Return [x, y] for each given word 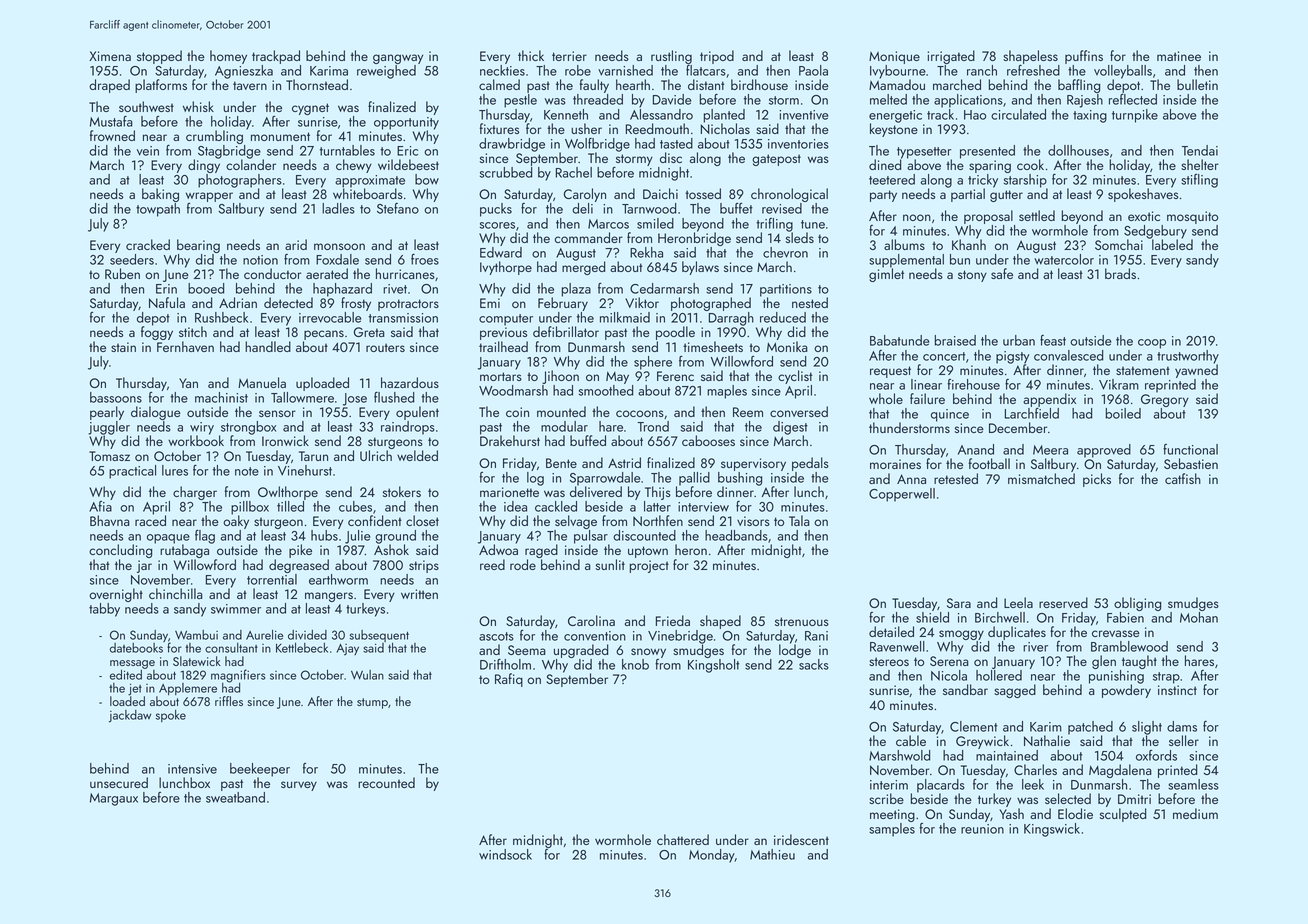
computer [506, 320]
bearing [198, 246]
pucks [496, 210]
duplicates [1017, 633]
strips [424, 566]
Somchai [1119, 244]
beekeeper [260, 770]
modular [564, 426]
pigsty [1013, 357]
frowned [112, 135]
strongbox [248, 428]
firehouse [973, 384]
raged [541, 551]
